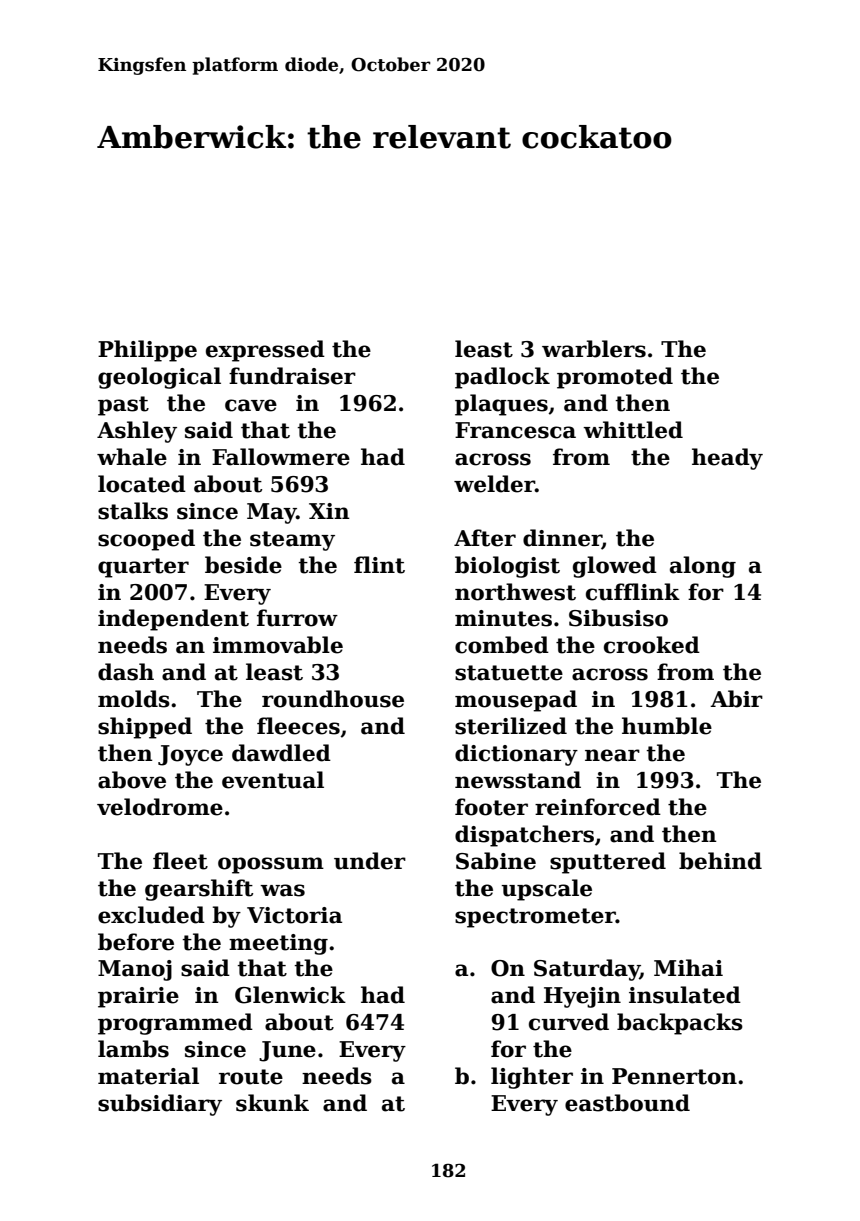 The height and width of the page is (1221, 860). Describe the element at coordinates (727, 459) in the page. I see `heady` at that location.
